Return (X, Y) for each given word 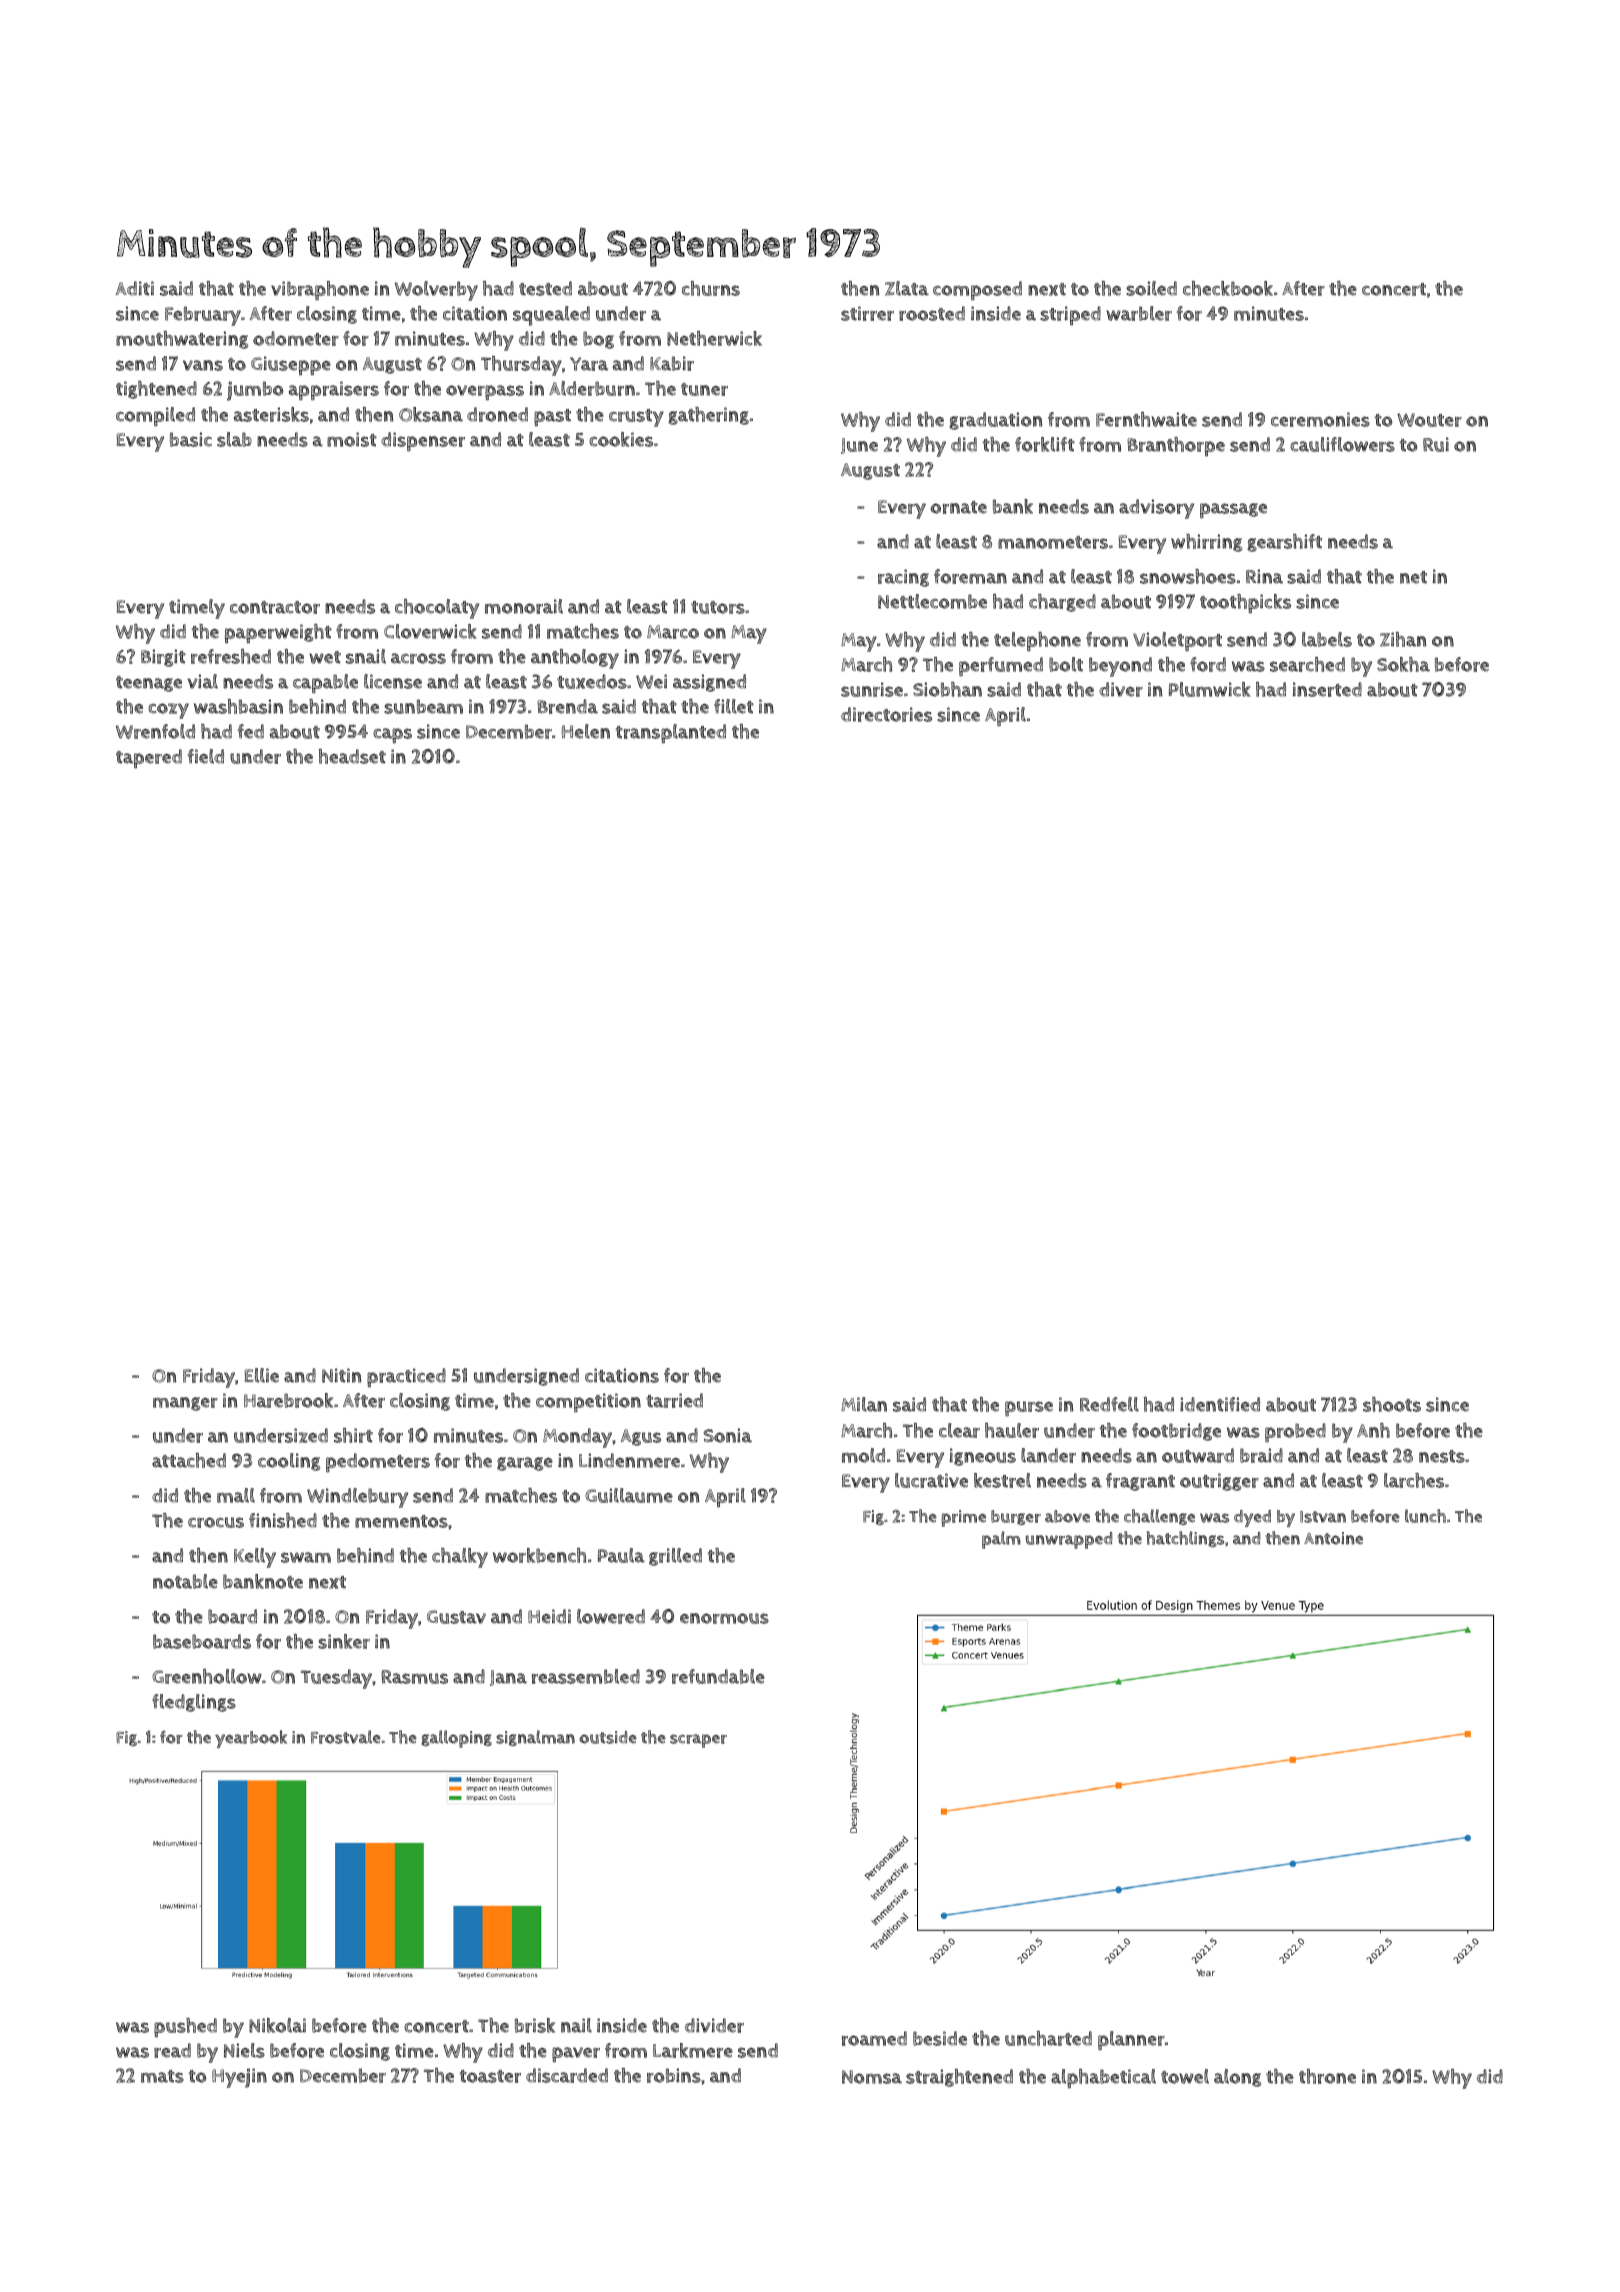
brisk (535, 2025)
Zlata (907, 288)
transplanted (671, 734)
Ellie (262, 1375)
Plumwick (1209, 689)
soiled (1151, 288)
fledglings (194, 1703)
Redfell (1109, 1404)
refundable (718, 1676)
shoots (1392, 1404)
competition (588, 1403)
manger (185, 1404)
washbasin (238, 706)
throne (1327, 2076)
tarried (674, 1400)
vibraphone (320, 291)
